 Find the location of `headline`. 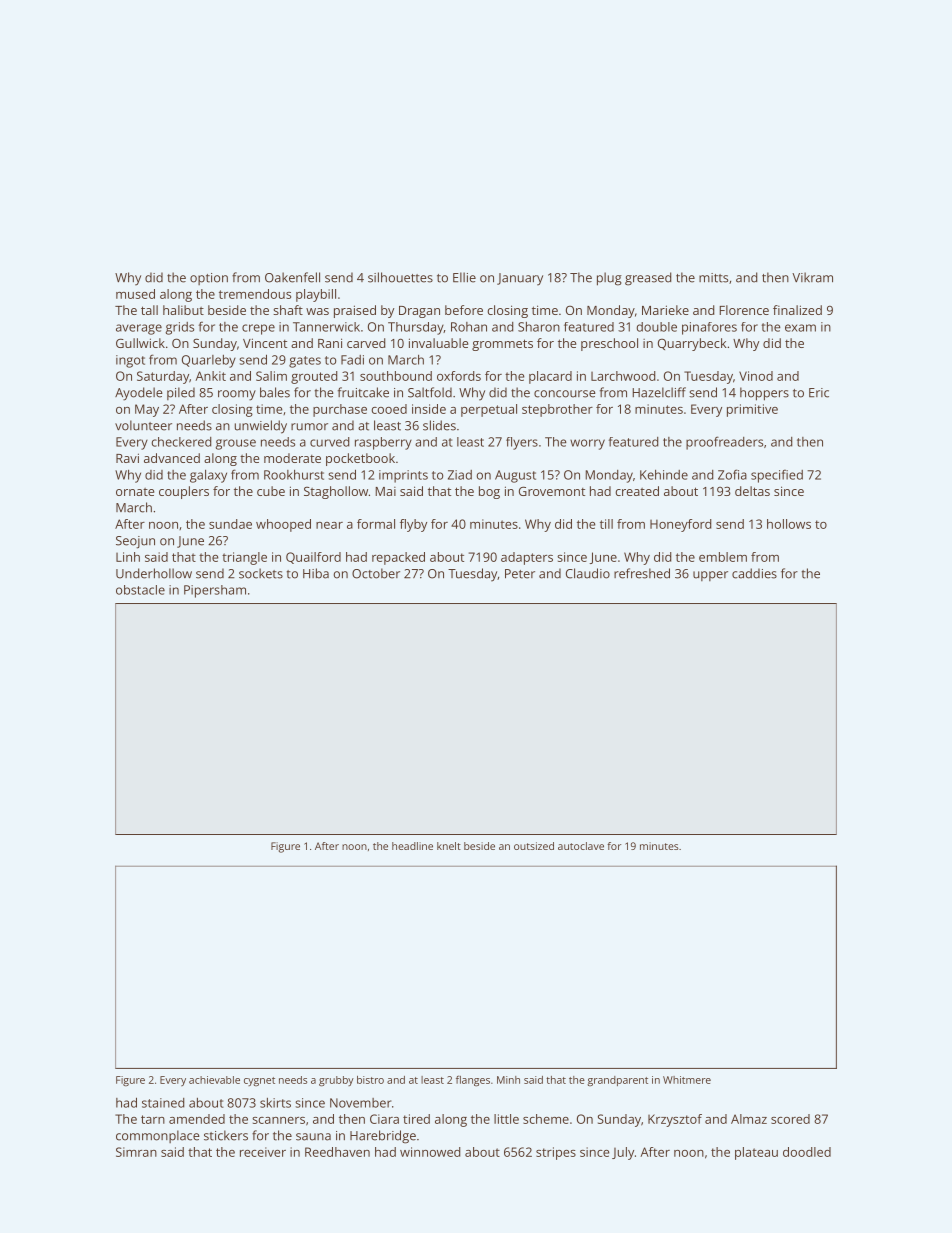

headline is located at coordinates (412, 846).
